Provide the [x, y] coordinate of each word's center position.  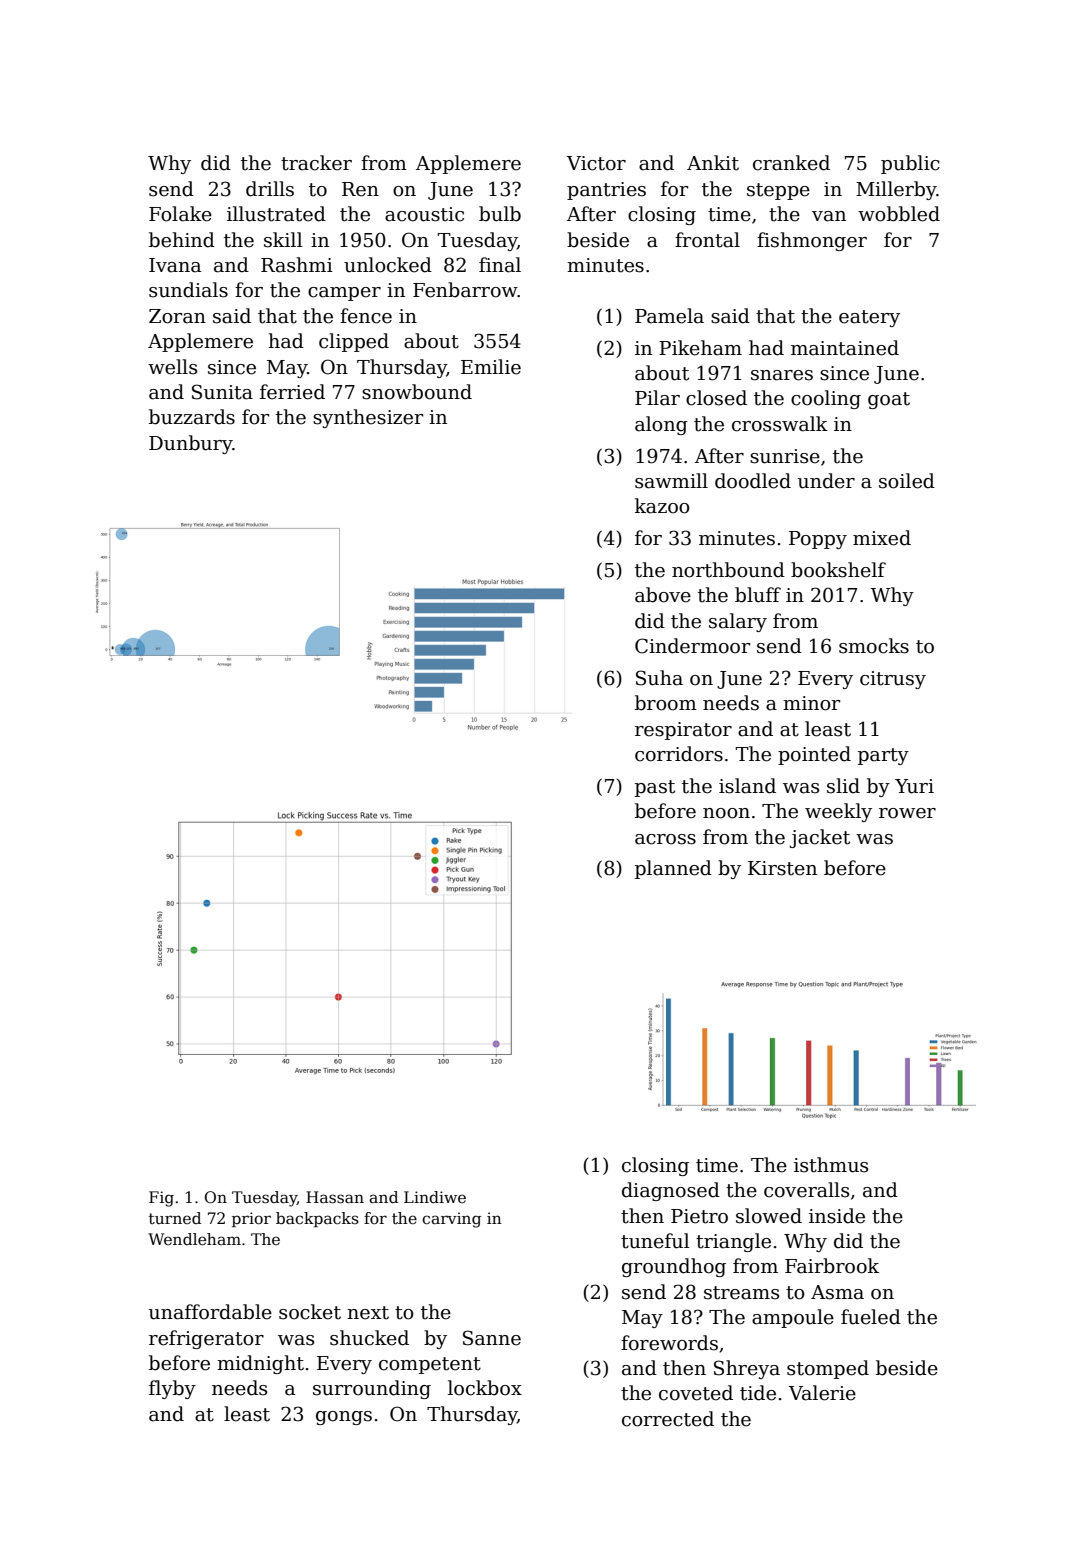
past [655, 788]
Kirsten [782, 868]
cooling [826, 399]
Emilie [491, 367]
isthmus [831, 1165]
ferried [292, 392]
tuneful [655, 1241]
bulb [500, 214]
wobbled [899, 214]
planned [673, 869]
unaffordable [210, 1312]
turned [175, 1218]
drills [270, 189]
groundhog [674, 1267]
